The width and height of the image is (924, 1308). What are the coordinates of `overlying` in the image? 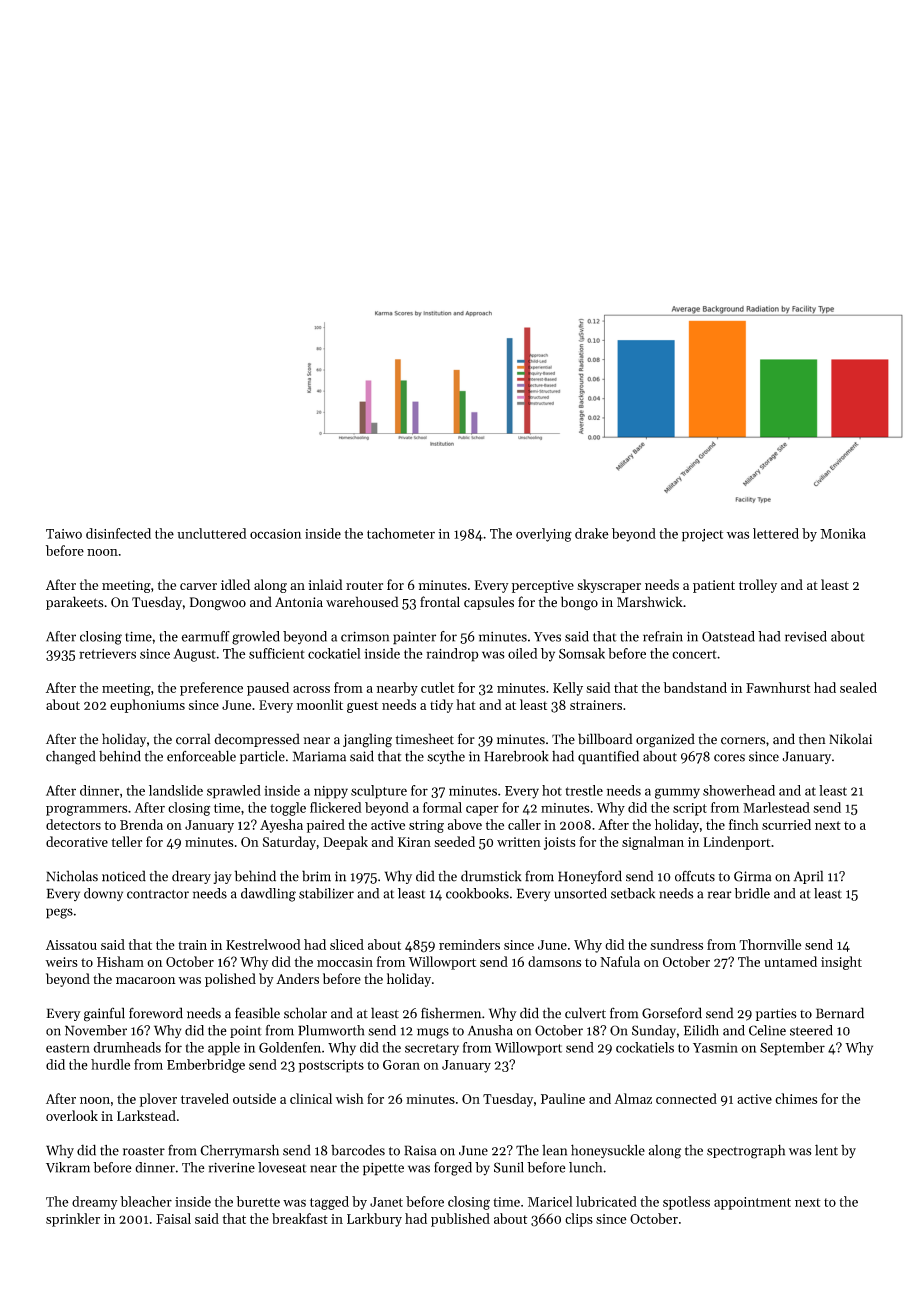 It's located at (544, 535).
